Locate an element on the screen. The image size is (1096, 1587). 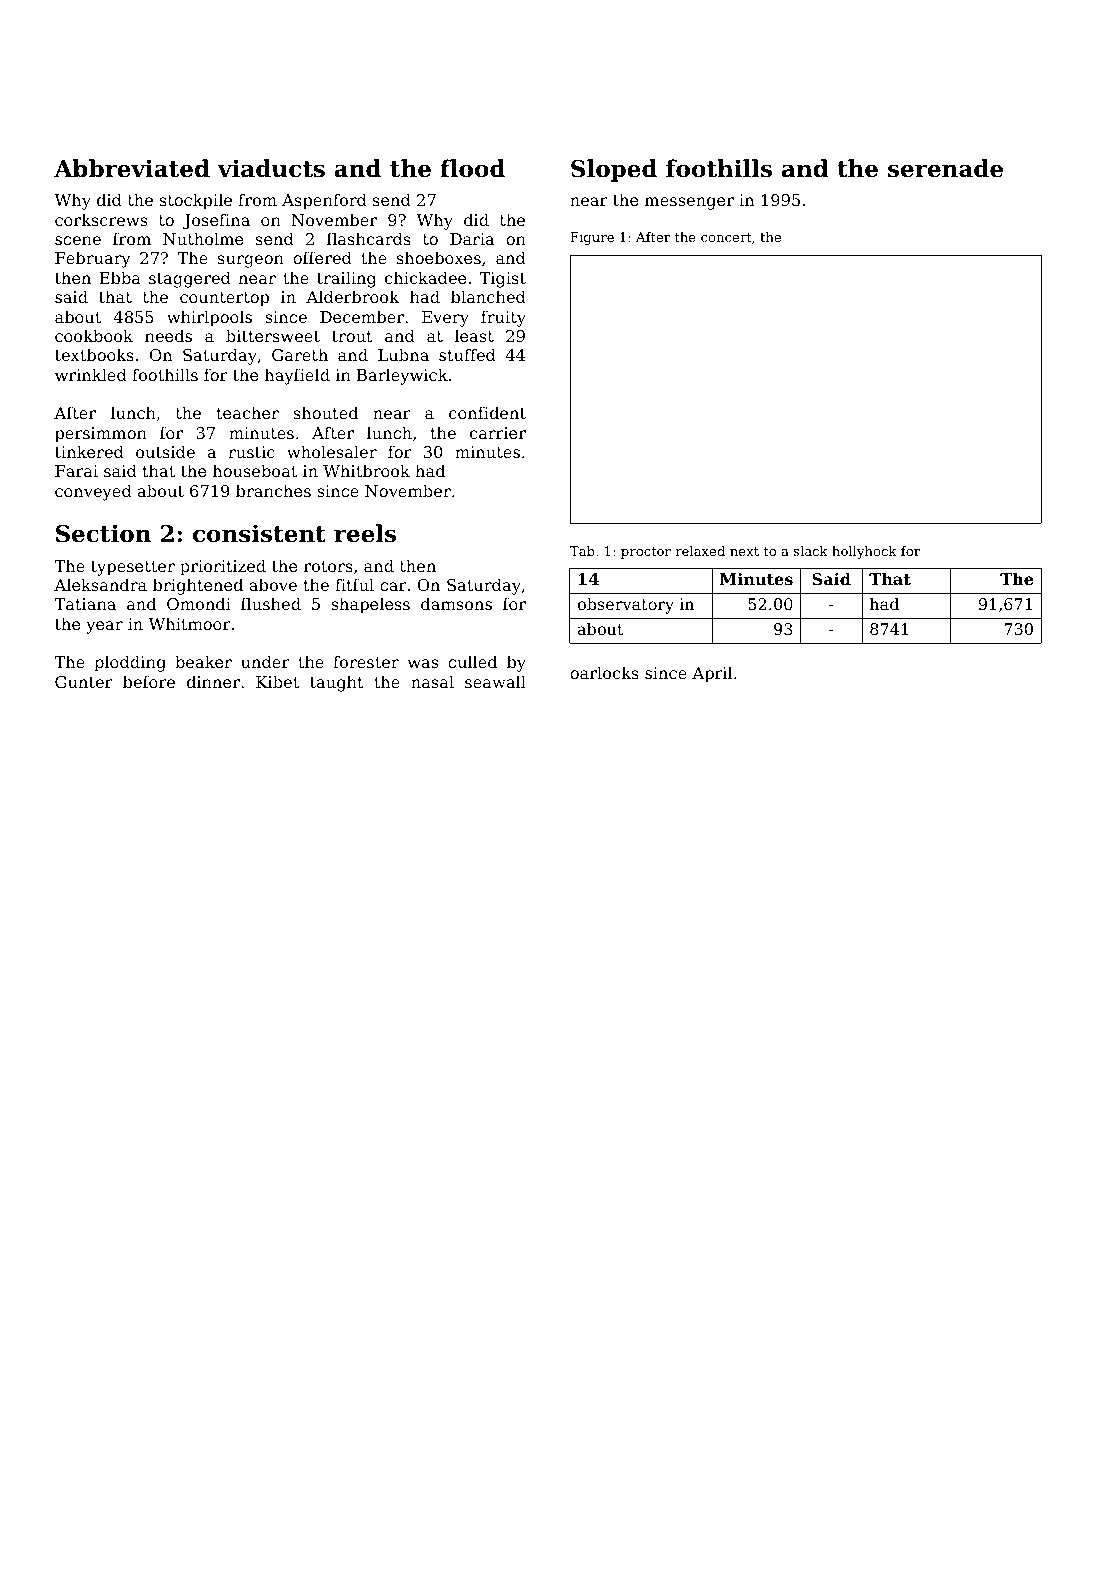
needs is located at coordinates (168, 335).
